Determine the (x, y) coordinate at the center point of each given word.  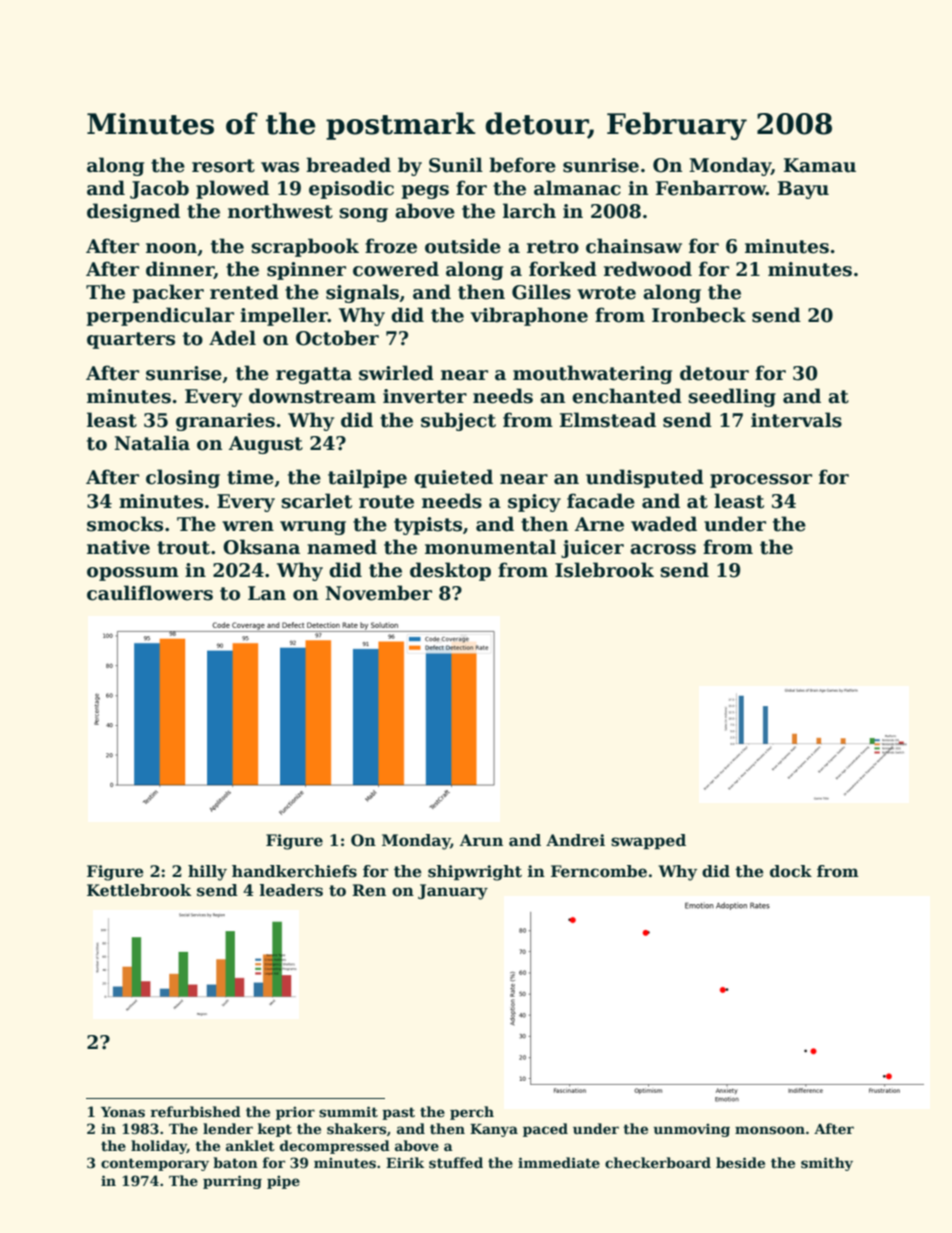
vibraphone (529, 316)
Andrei (575, 840)
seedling (732, 397)
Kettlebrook (139, 890)
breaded (348, 165)
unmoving (691, 1130)
